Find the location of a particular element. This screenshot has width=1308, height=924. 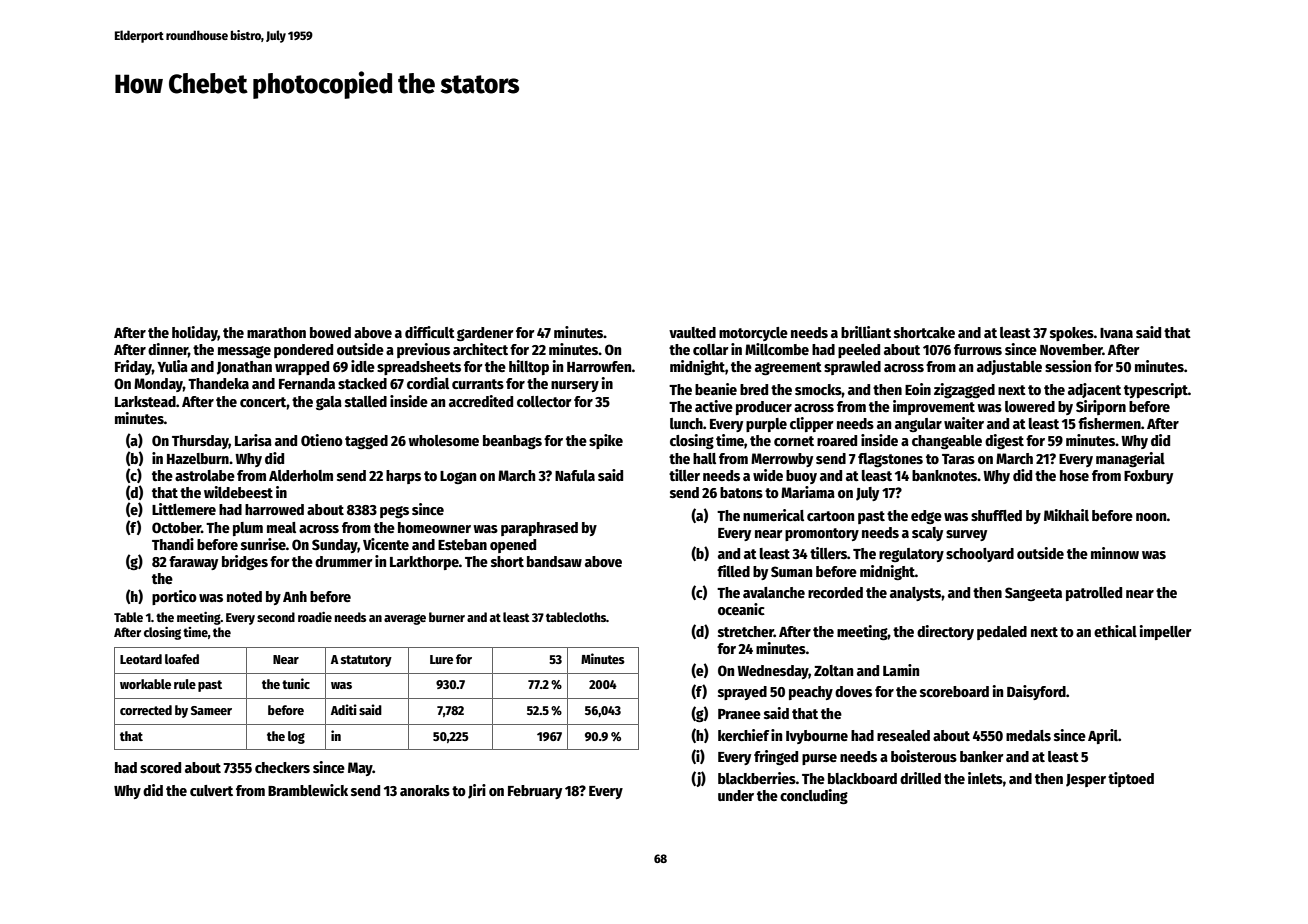

motorcycle is located at coordinates (753, 334).
